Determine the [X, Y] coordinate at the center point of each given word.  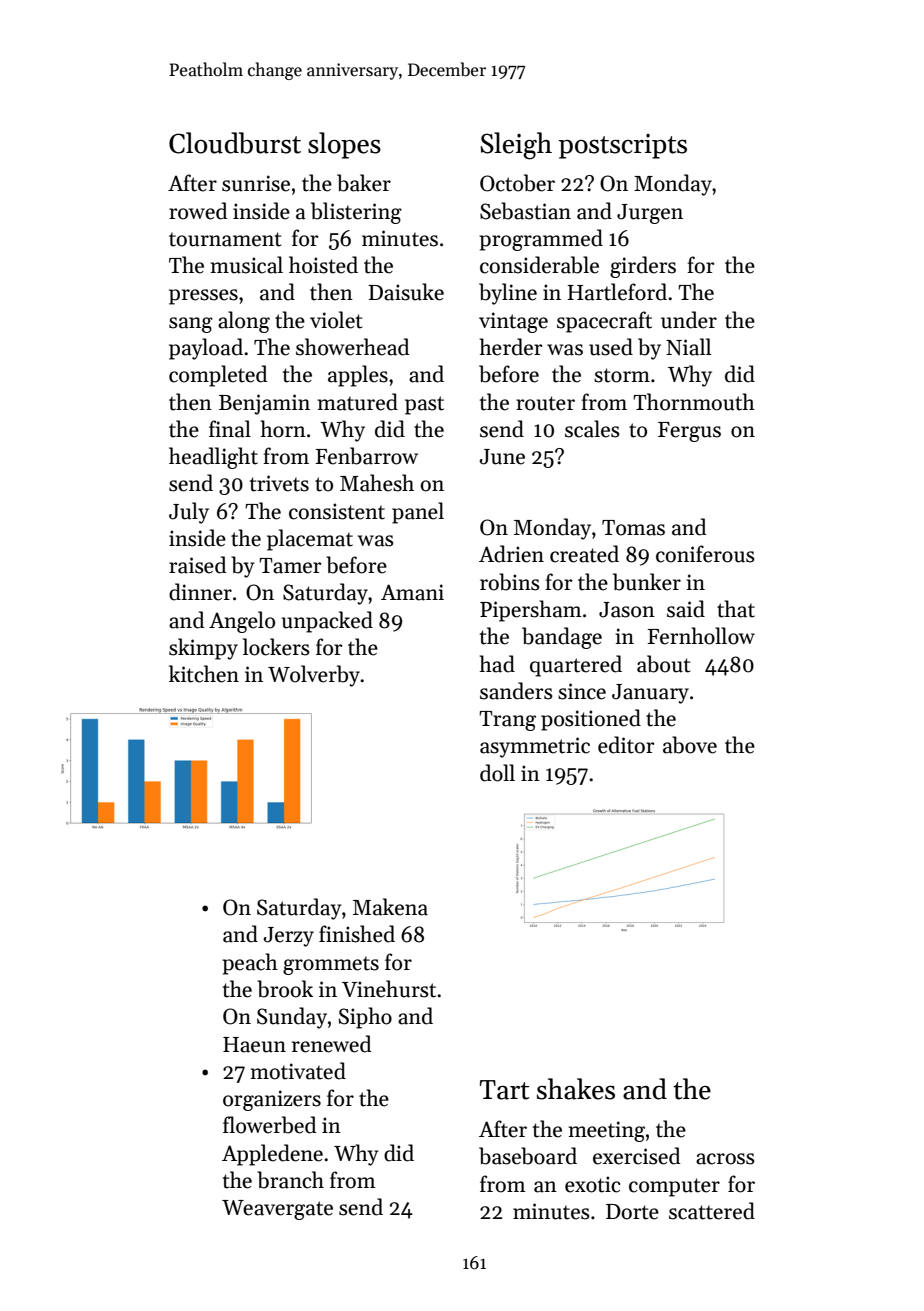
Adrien [511, 554]
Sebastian [525, 211]
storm [622, 375]
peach [250, 964]
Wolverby [314, 676]
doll [497, 773]
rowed [198, 211]
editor [626, 745]
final [230, 429]
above [690, 745]
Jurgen [650, 214]
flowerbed [270, 1125]
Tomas [633, 528]
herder [511, 347]
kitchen [204, 674]
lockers [276, 647]
